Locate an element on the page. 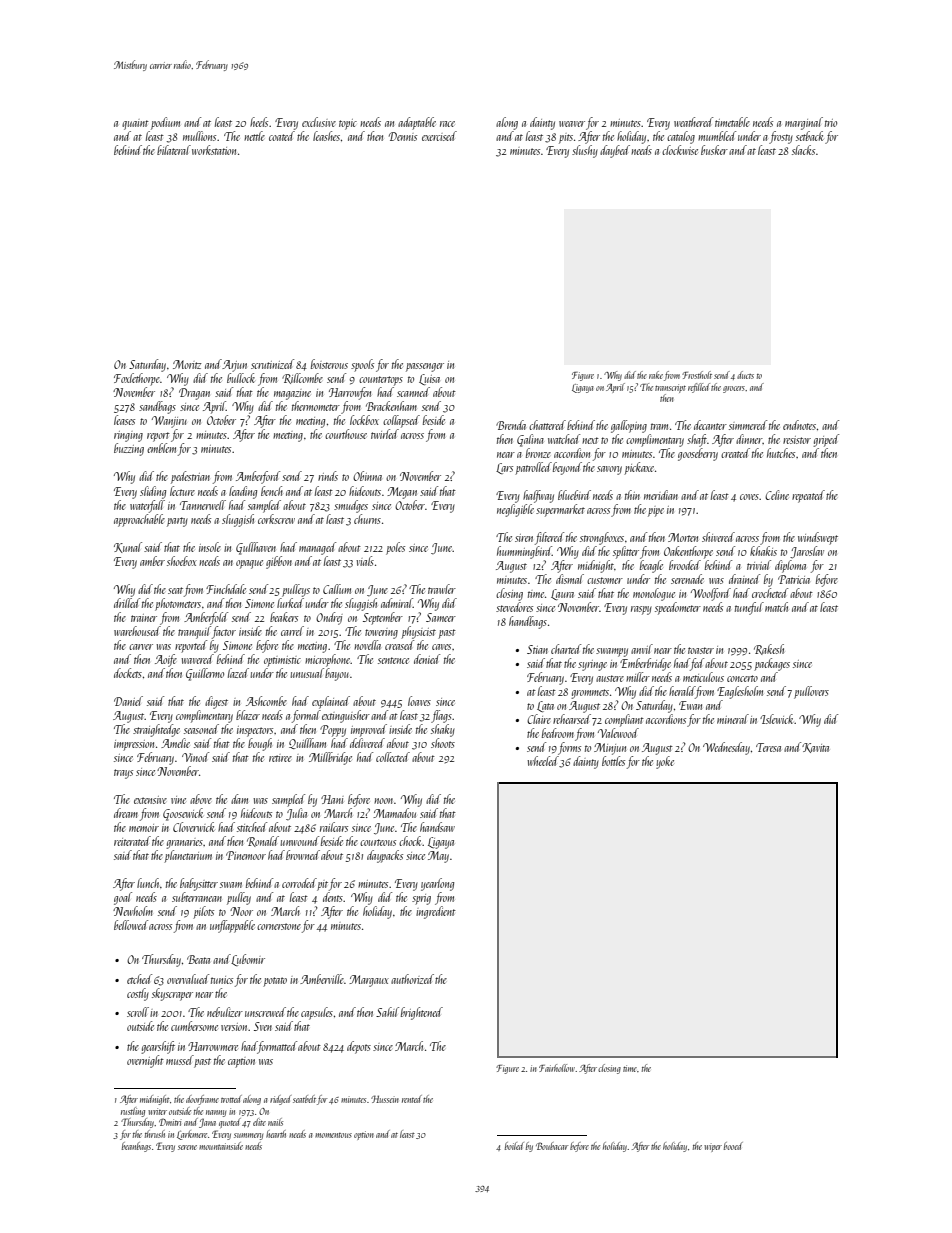 The width and height of the document is (952, 1233). ingredient is located at coordinates (436, 912).
